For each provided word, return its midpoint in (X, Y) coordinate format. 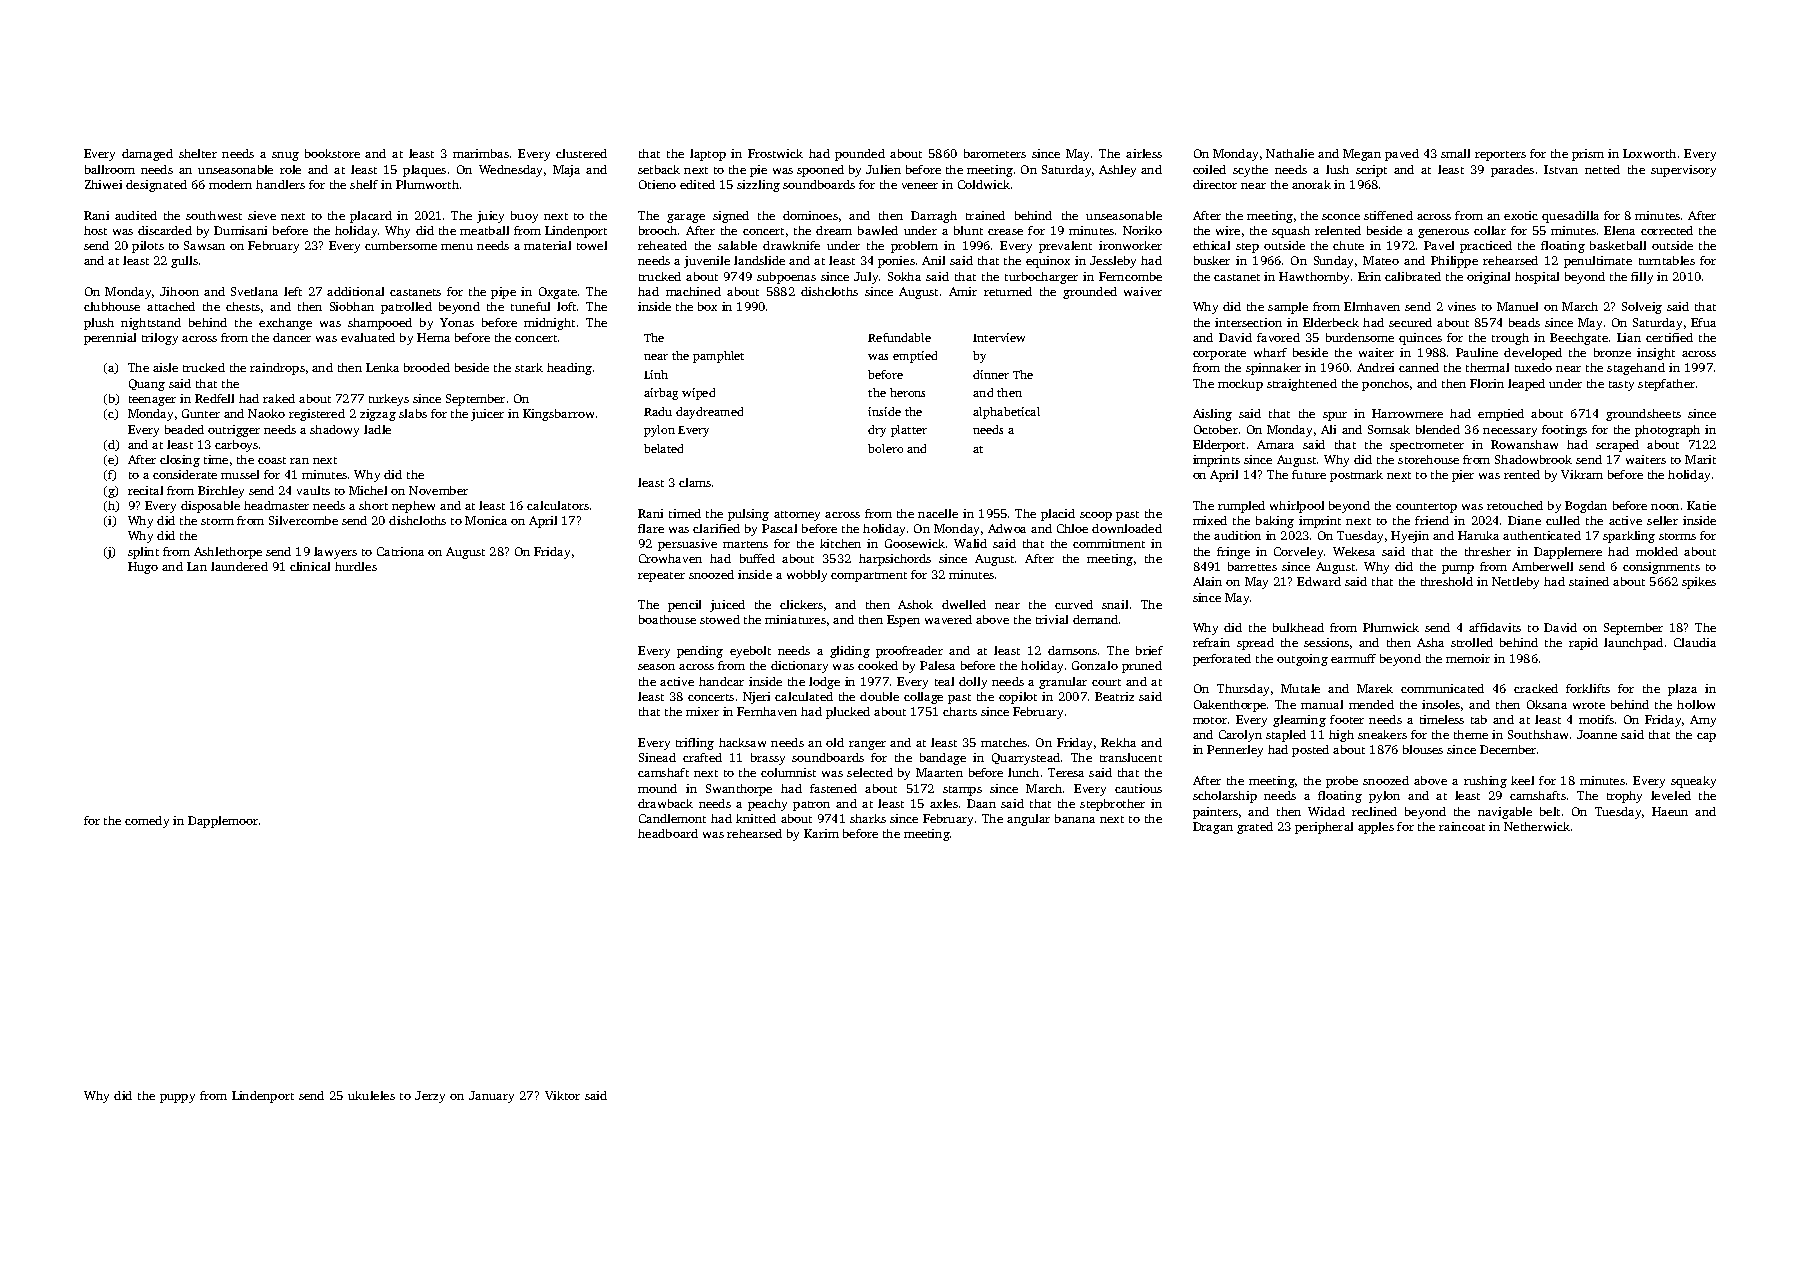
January (491, 1097)
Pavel (1439, 245)
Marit (1700, 459)
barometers (995, 153)
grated (1255, 828)
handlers (280, 184)
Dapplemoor (223, 822)
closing (180, 461)
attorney (797, 516)
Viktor (562, 1095)
